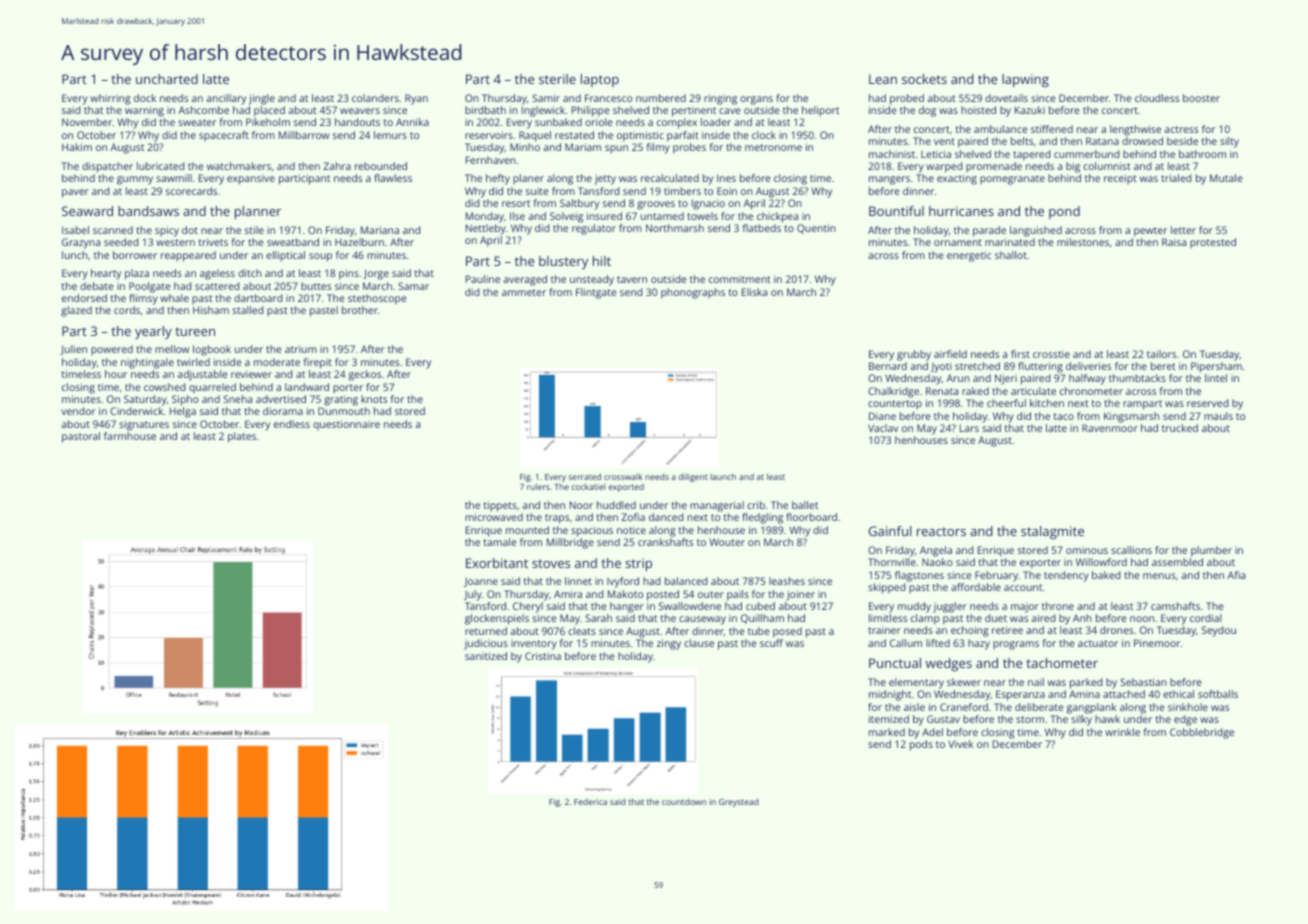  Describe the element at coordinates (590, 801) in the page. I see `Federica` at that location.
